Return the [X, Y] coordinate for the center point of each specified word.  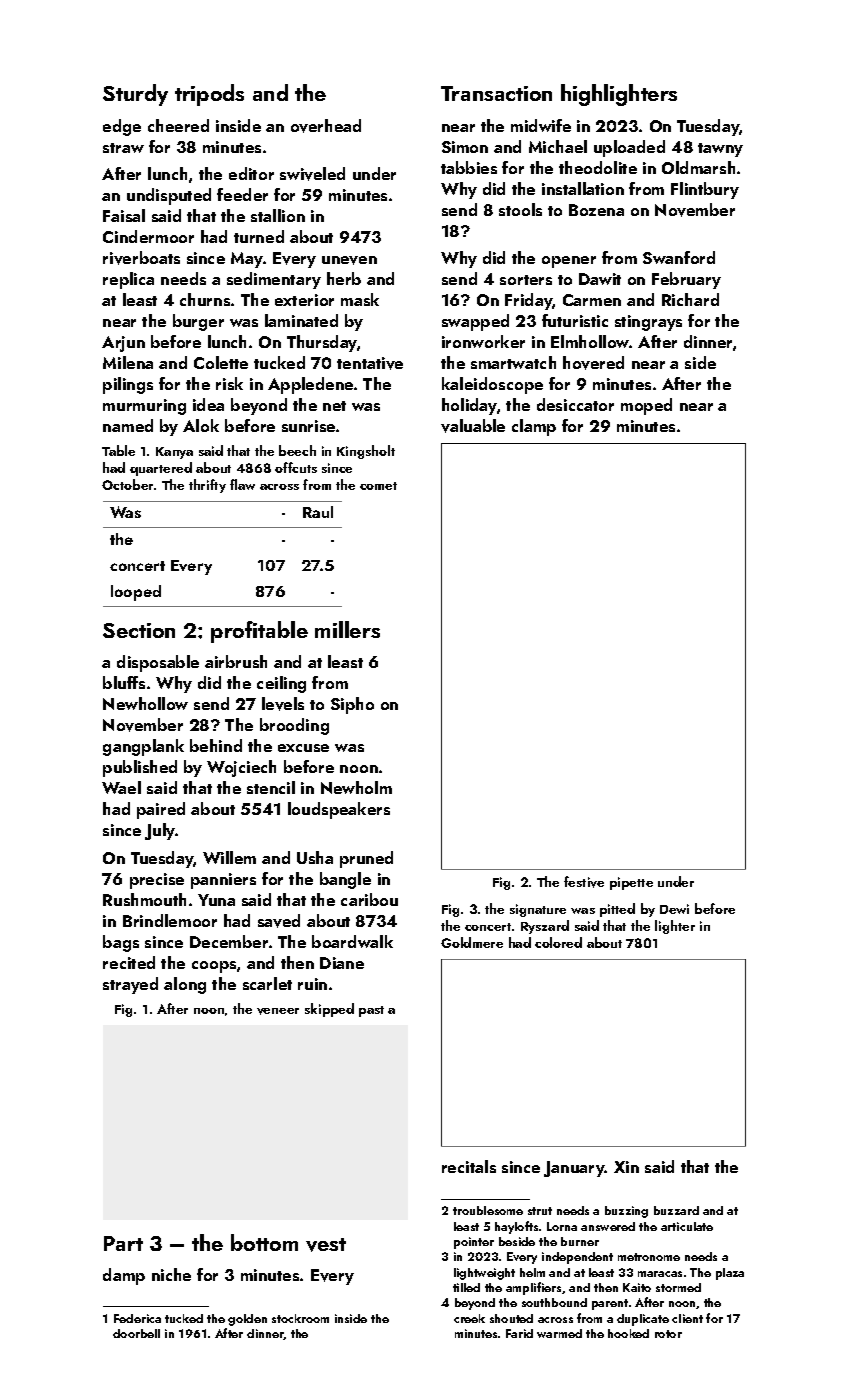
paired [161, 810]
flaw [242, 484]
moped [646, 406]
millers [347, 629]
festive [584, 882]
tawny [720, 150]
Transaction [496, 93]
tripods [209, 95]
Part [123, 1243]
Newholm [356, 787]
